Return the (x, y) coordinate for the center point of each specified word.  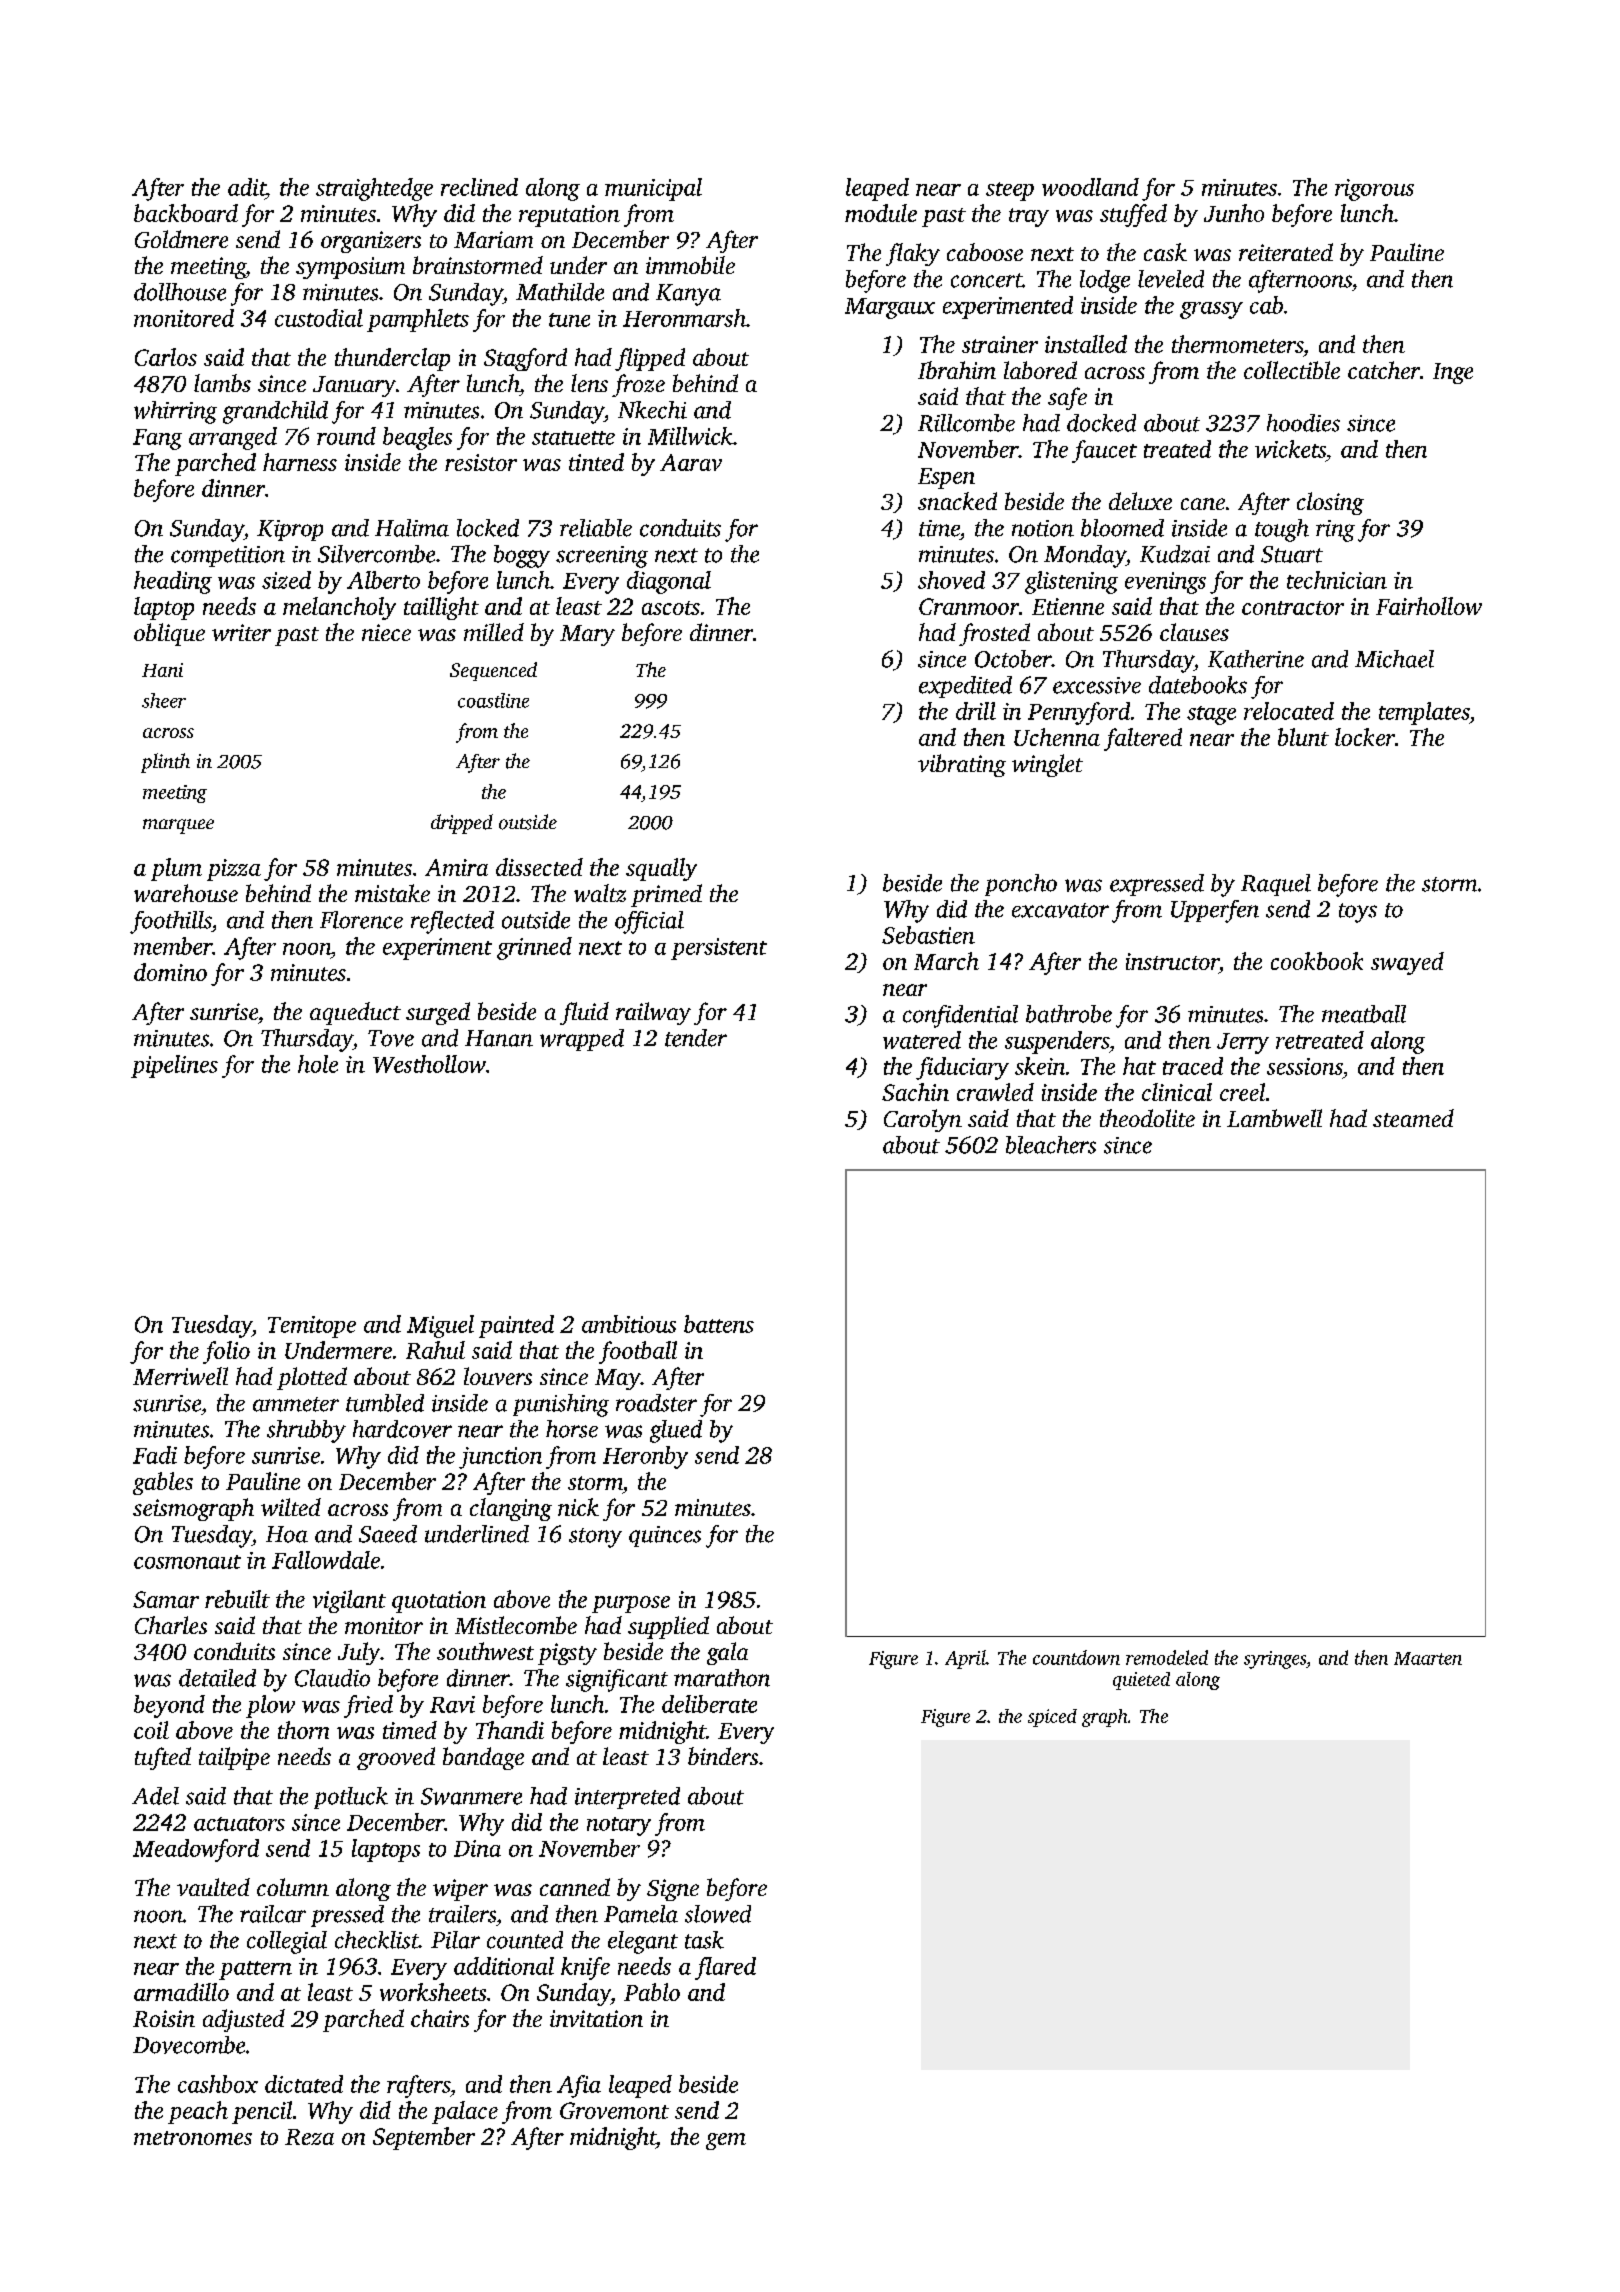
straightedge (374, 189)
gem (726, 2141)
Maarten (1428, 1658)
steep (1010, 191)
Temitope (312, 1327)
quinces (665, 1536)
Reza (309, 2137)
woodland (1090, 187)
